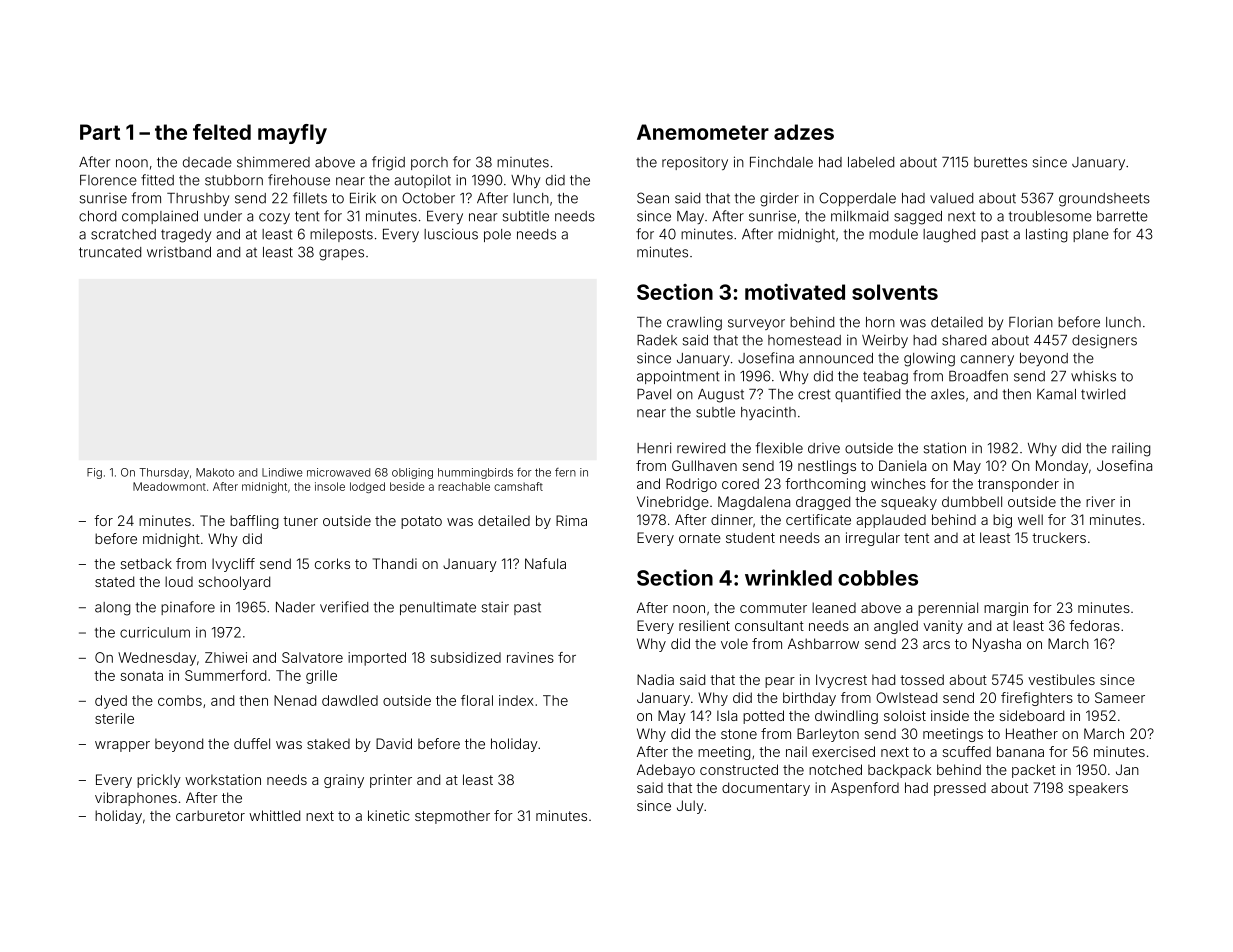  I want to click on fern, so click(565, 472).
